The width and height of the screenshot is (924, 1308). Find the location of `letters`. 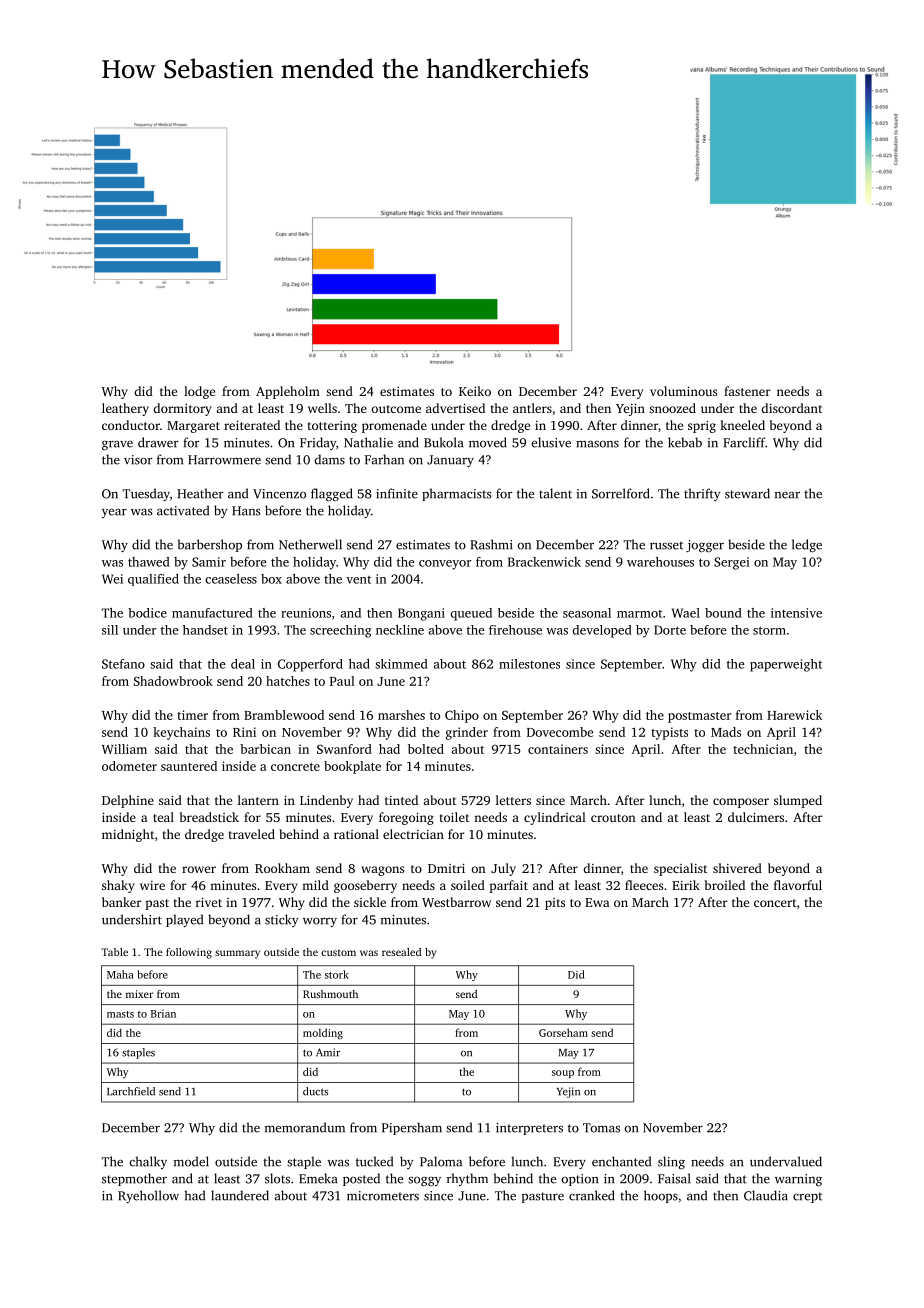

letters is located at coordinates (513, 800).
